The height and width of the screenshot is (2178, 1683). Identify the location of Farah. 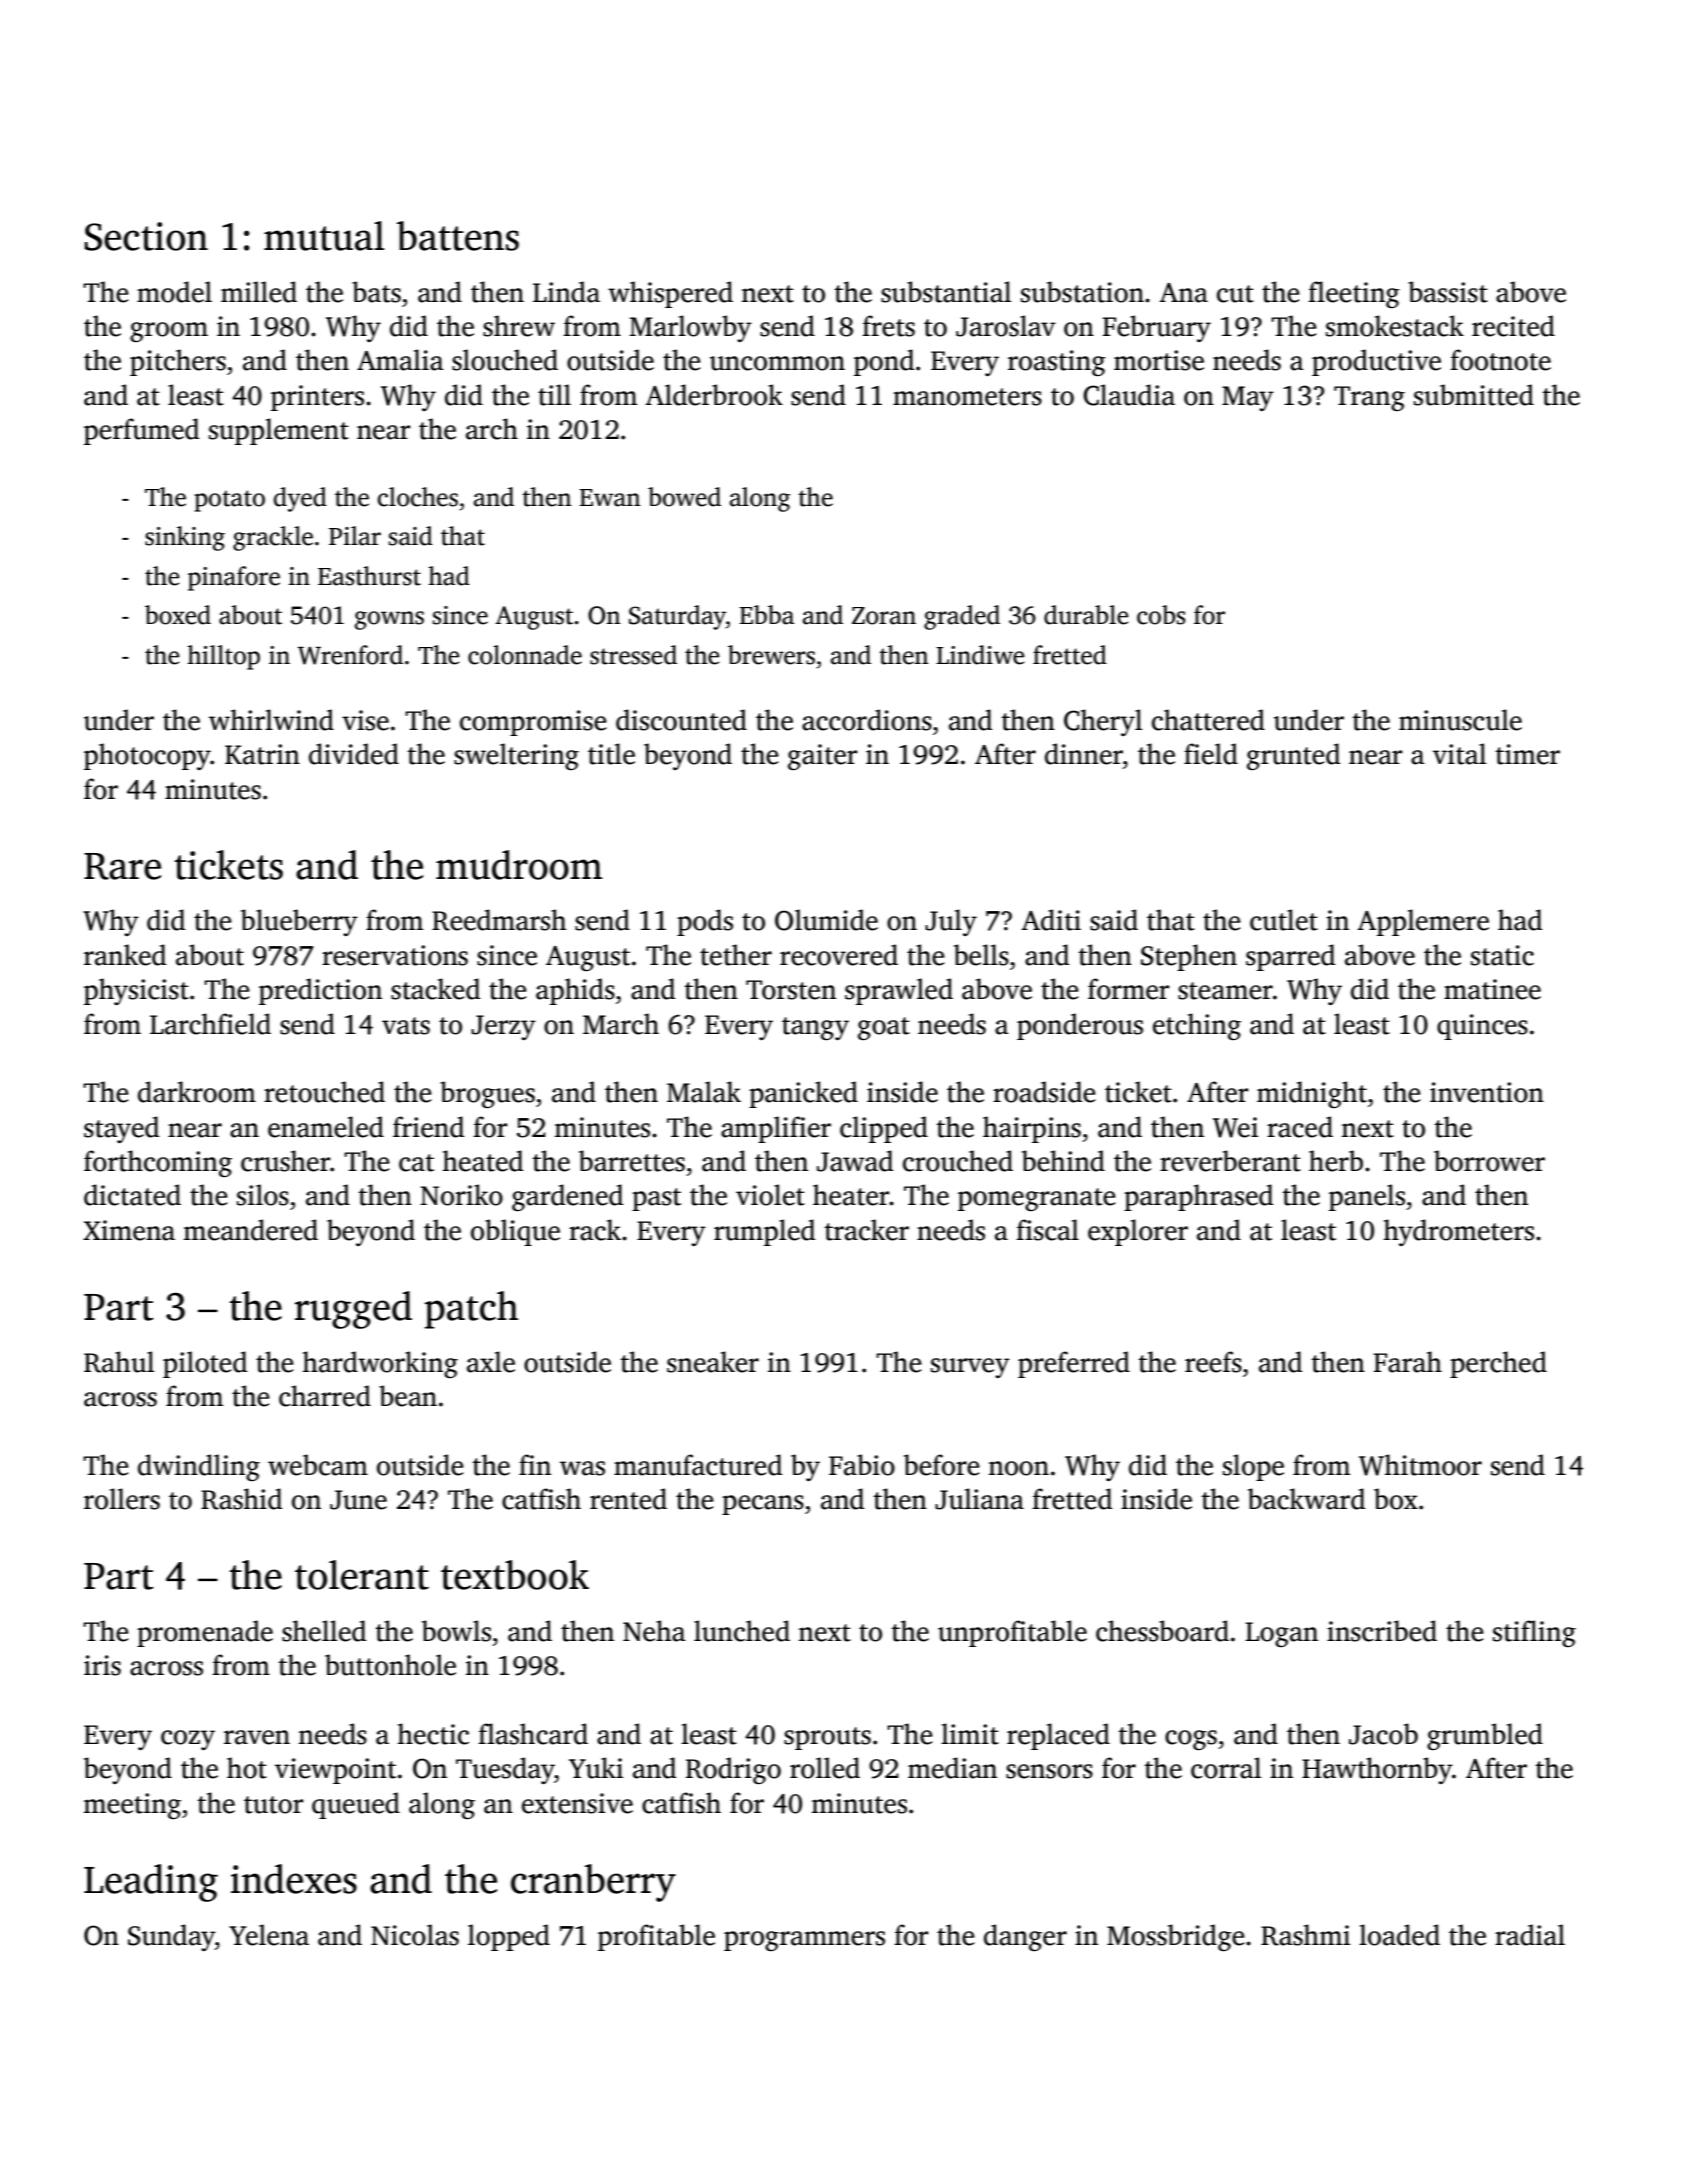
(1407, 1362).
